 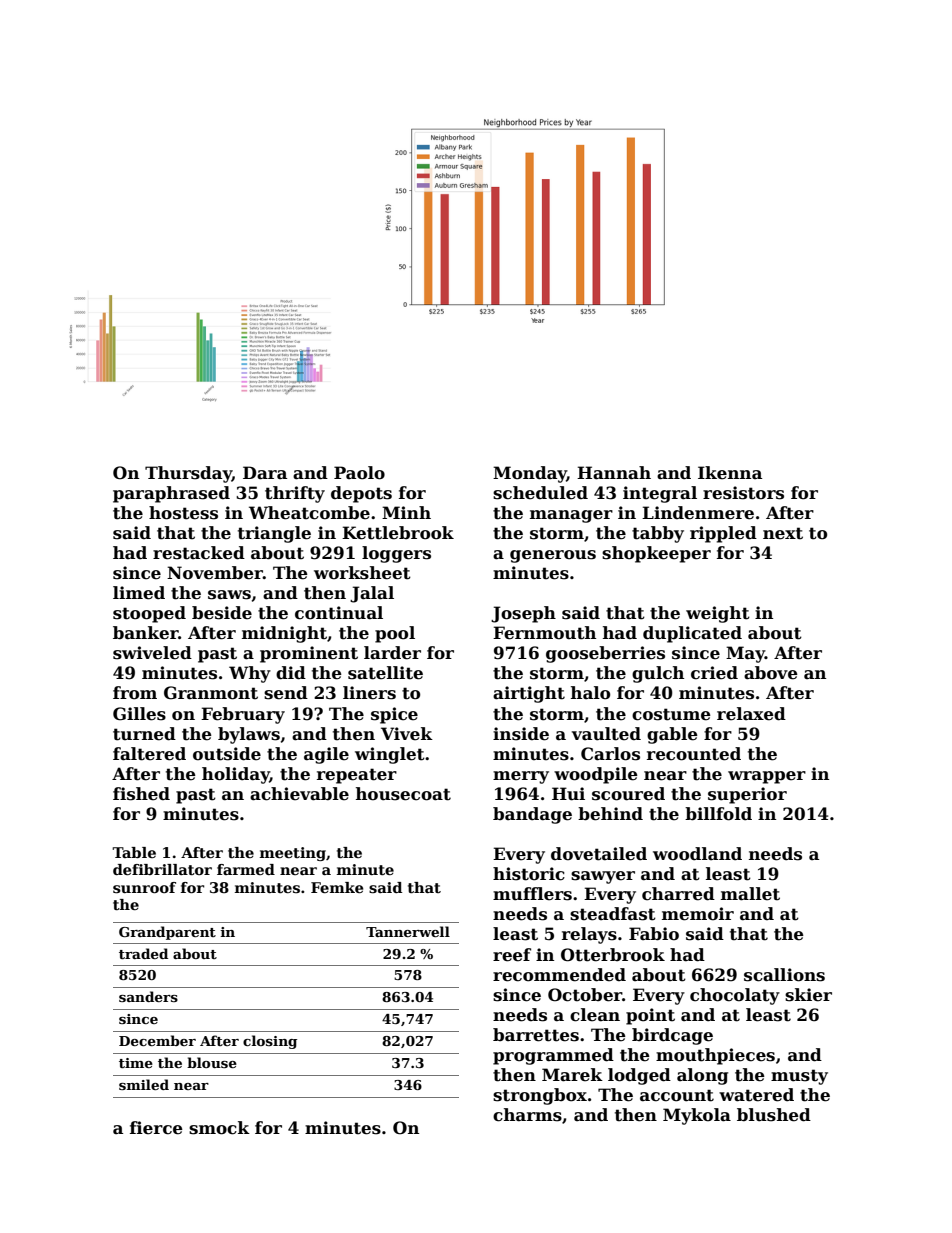 What do you see at coordinates (141, 794) in the screenshot?
I see `fished` at bounding box center [141, 794].
